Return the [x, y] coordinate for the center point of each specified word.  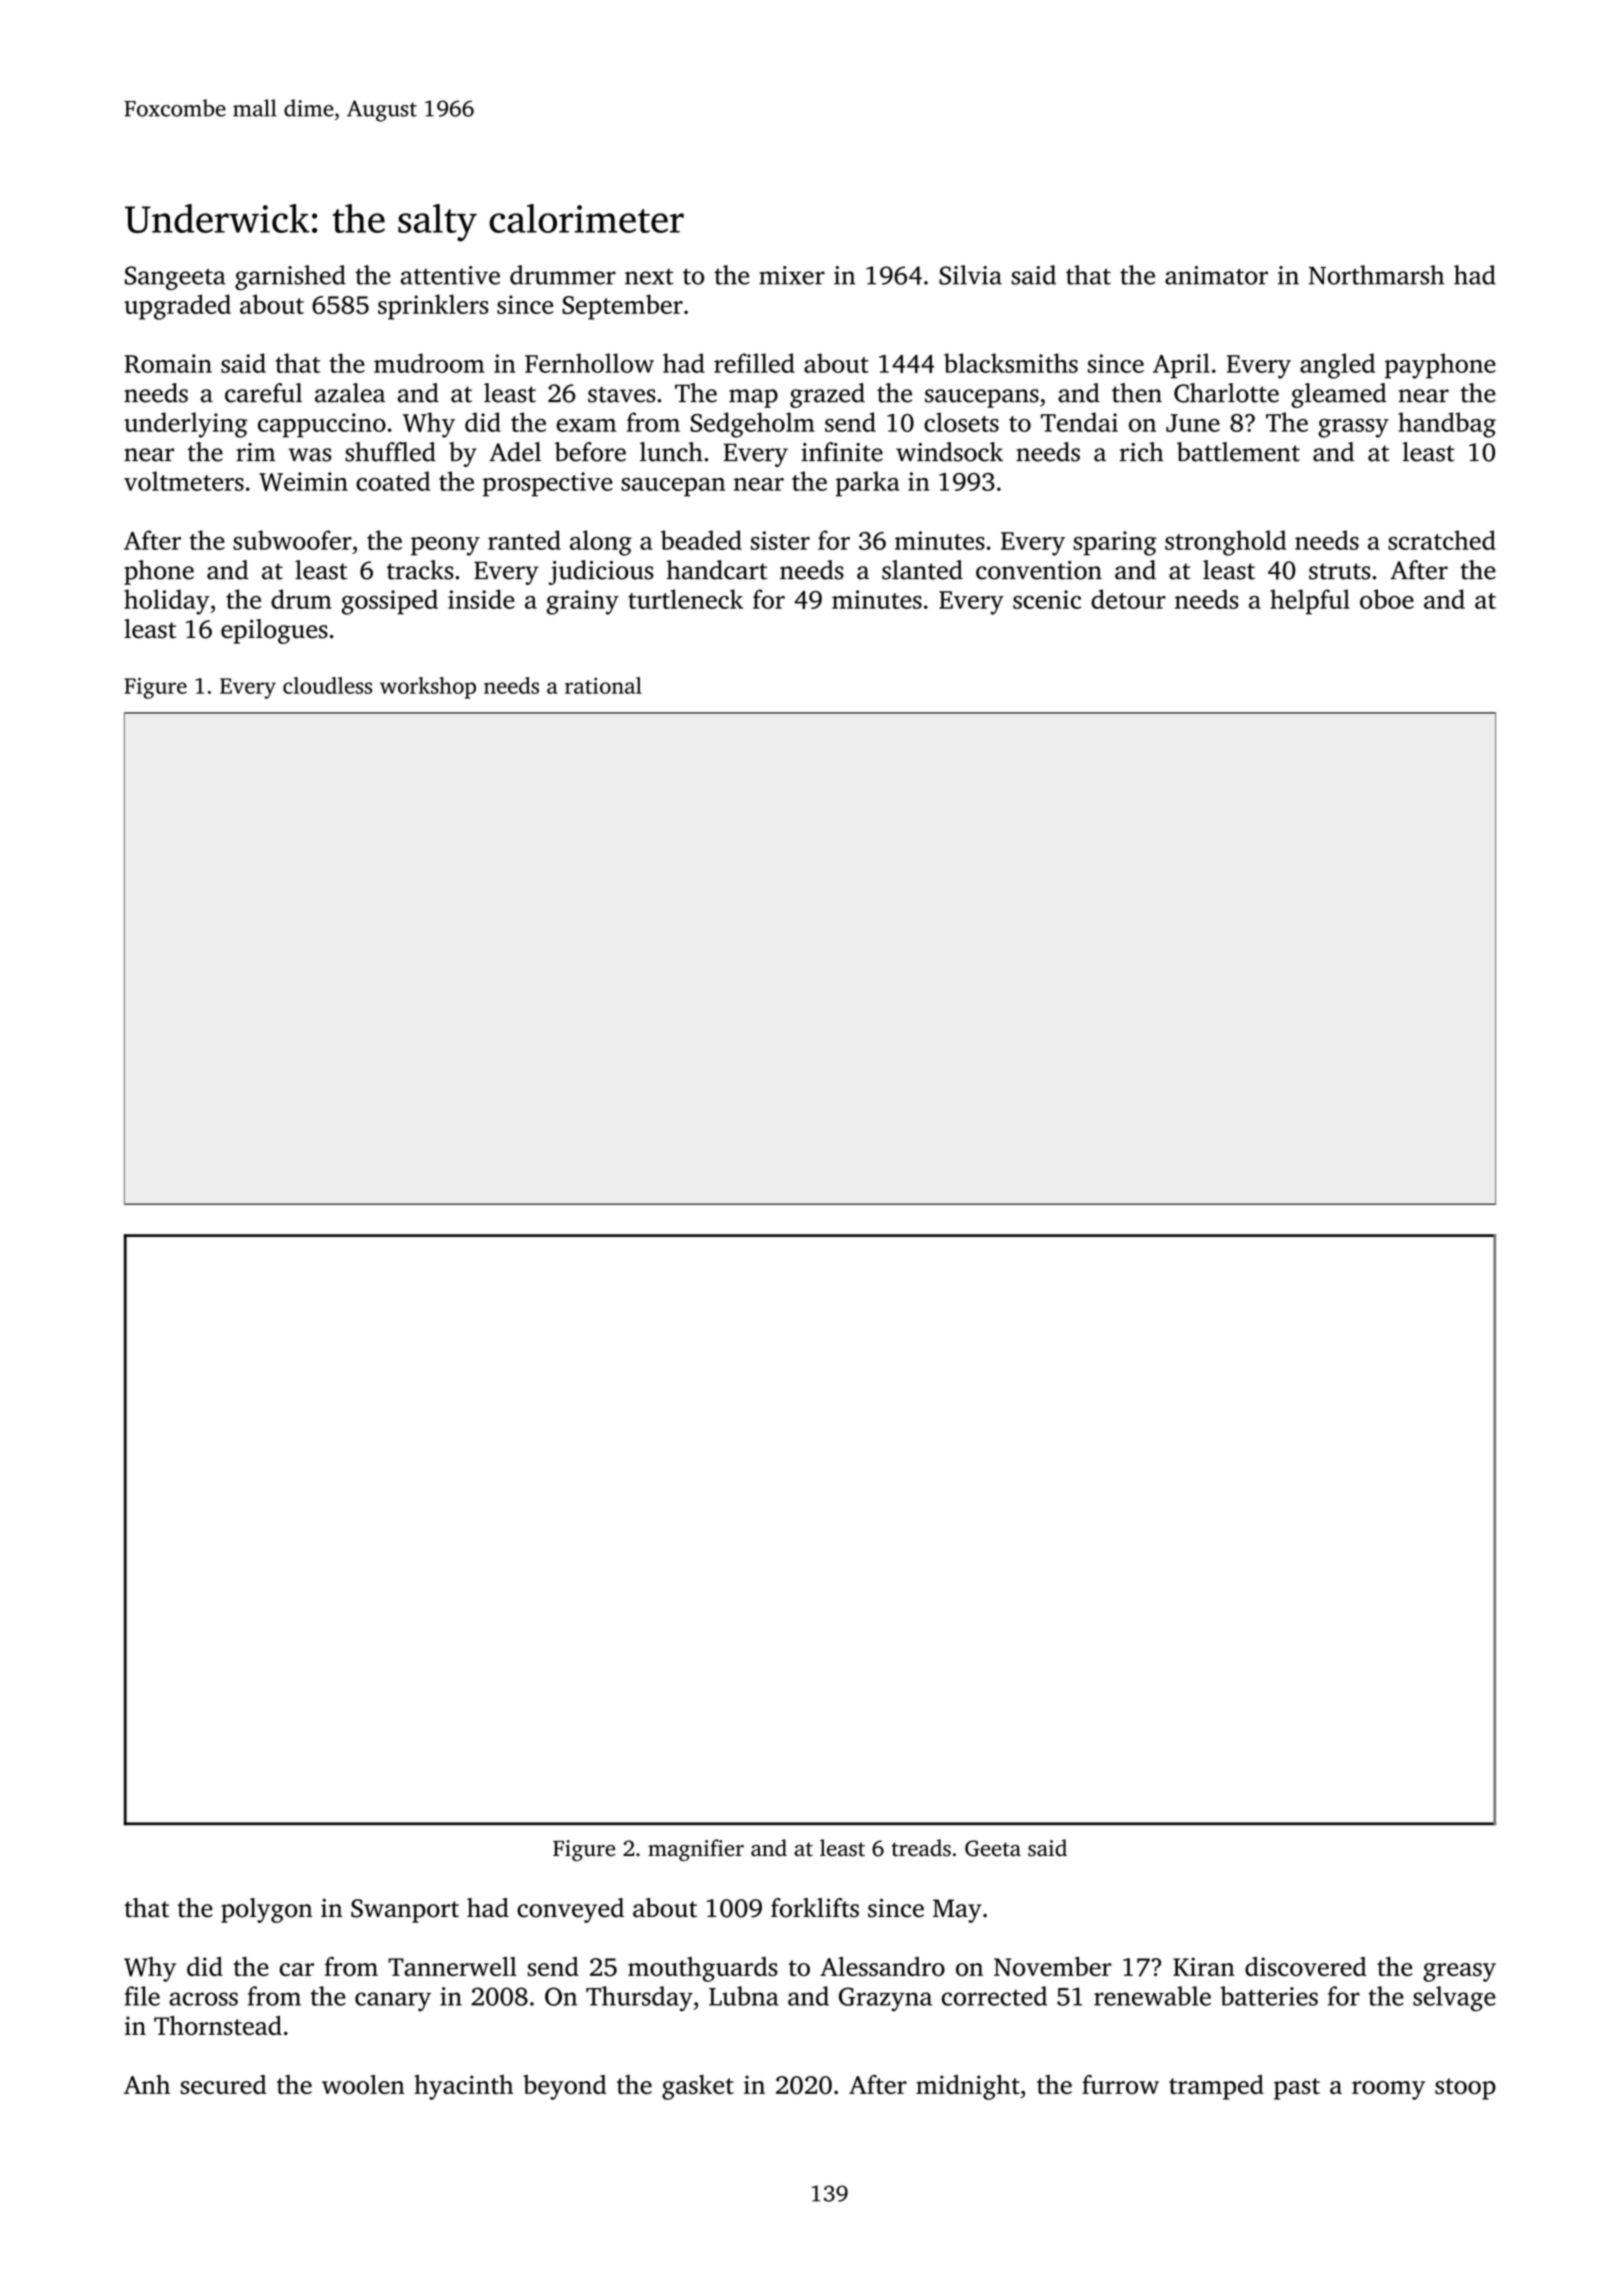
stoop [1465, 2089]
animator [1216, 275]
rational [603, 685]
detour [1128, 599]
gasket [698, 2087]
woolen [363, 2084]
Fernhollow [589, 363]
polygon [267, 1910]
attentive [450, 275]
